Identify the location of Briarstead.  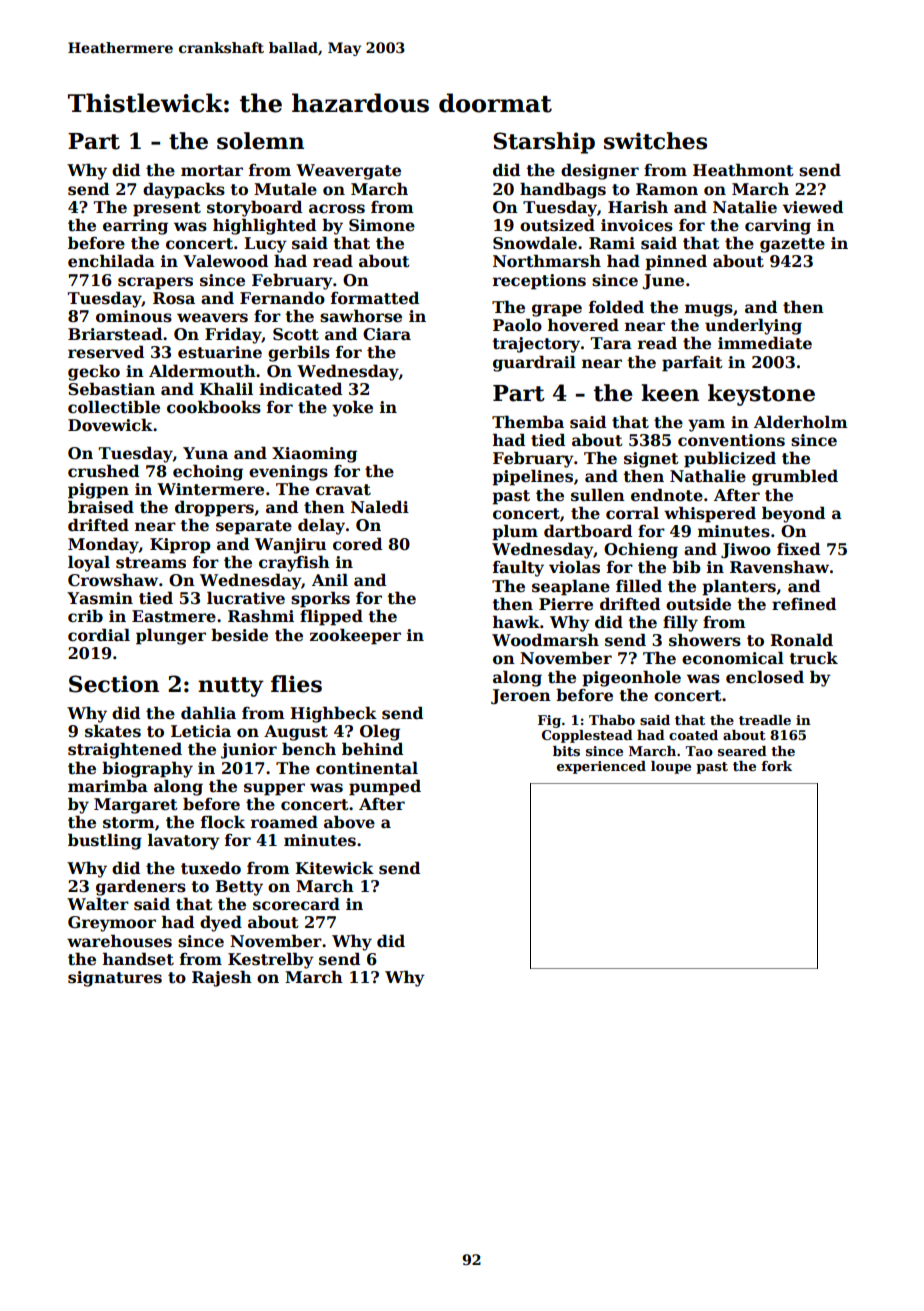
(115, 334).
